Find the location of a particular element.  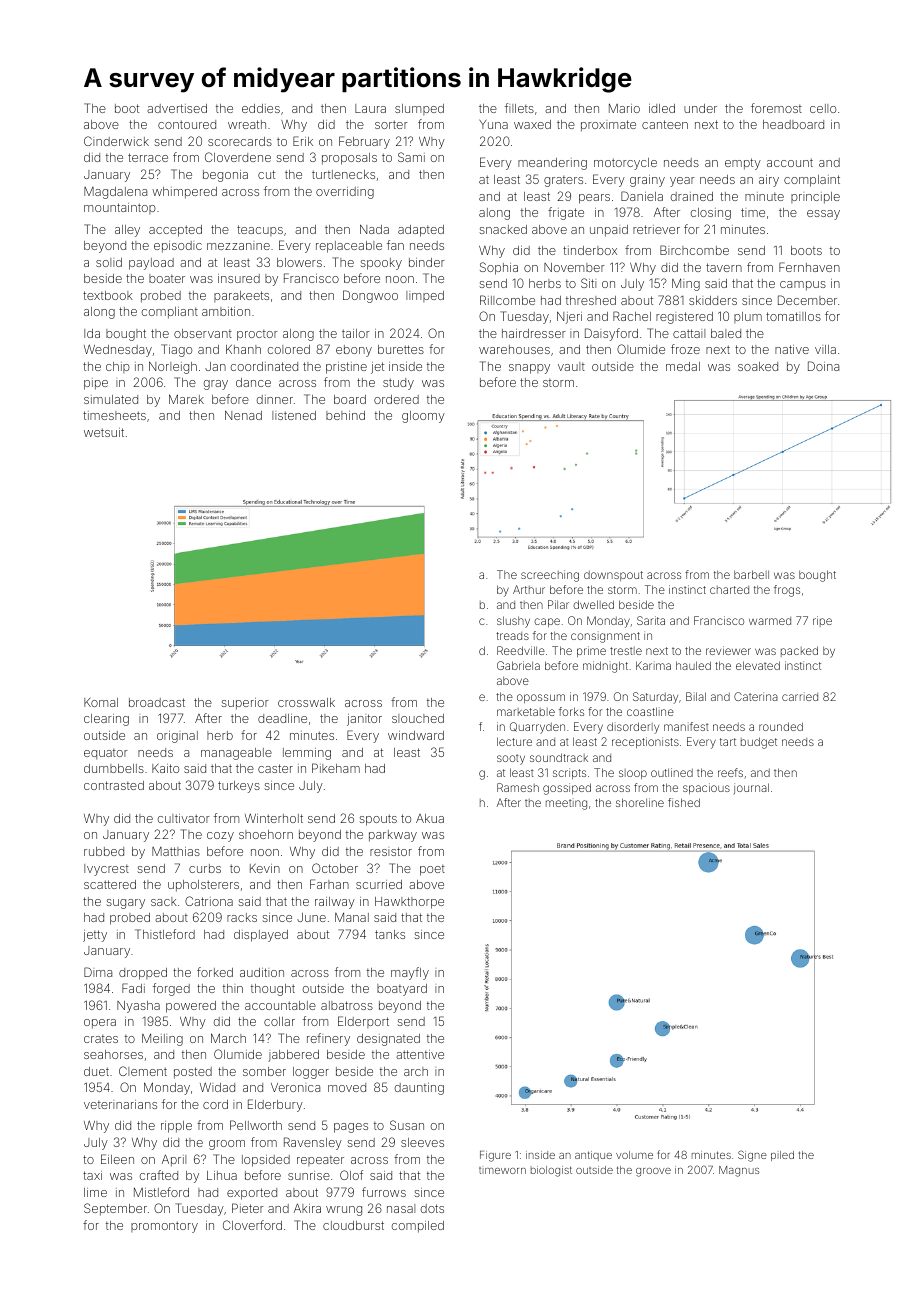

gloomy is located at coordinates (423, 417).
